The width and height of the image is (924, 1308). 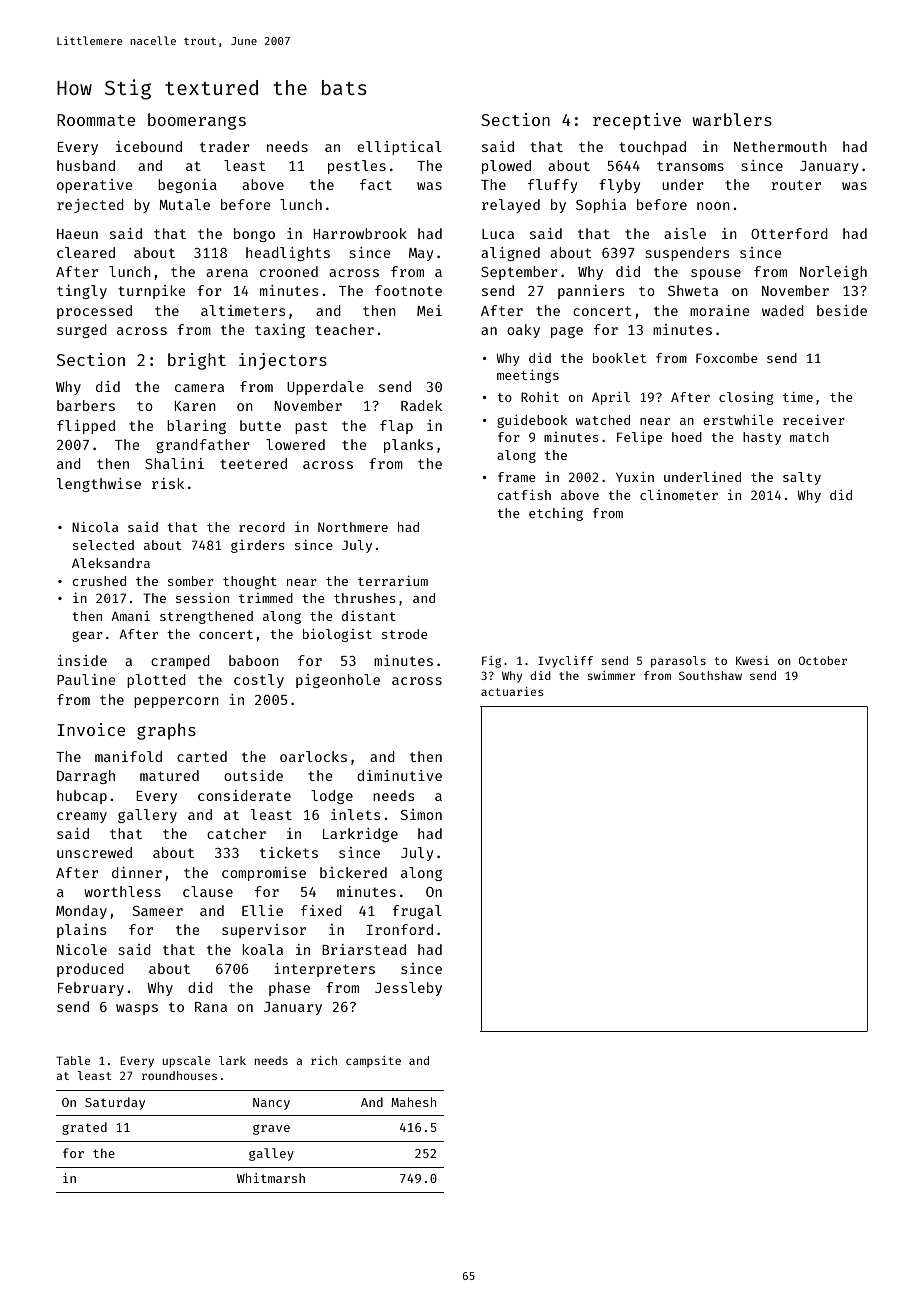 I want to click on warblers, so click(x=732, y=119).
